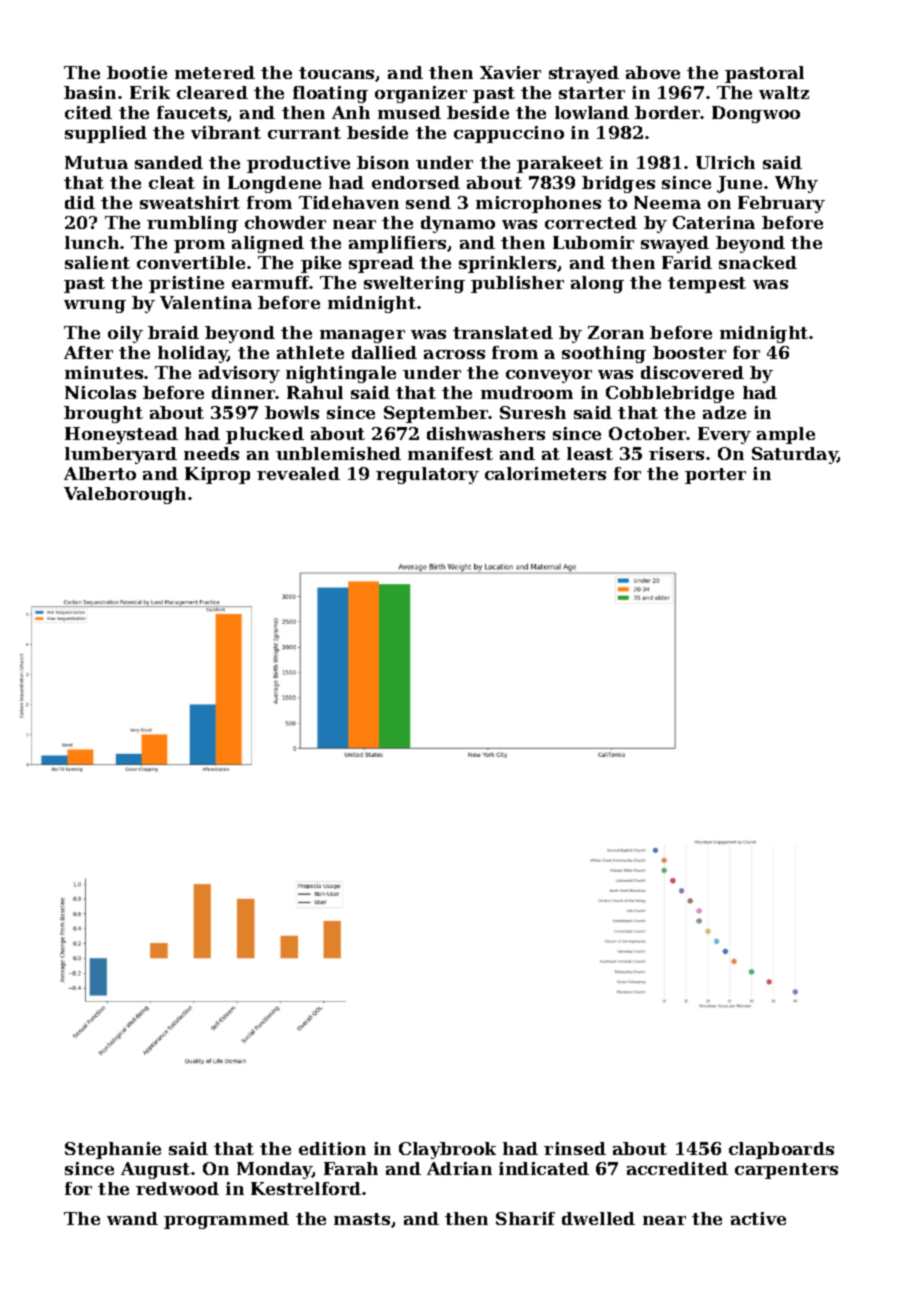 The width and height of the screenshot is (908, 1316). What do you see at coordinates (447, 1150) in the screenshot?
I see `Claybrook` at bounding box center [447, 1150].
